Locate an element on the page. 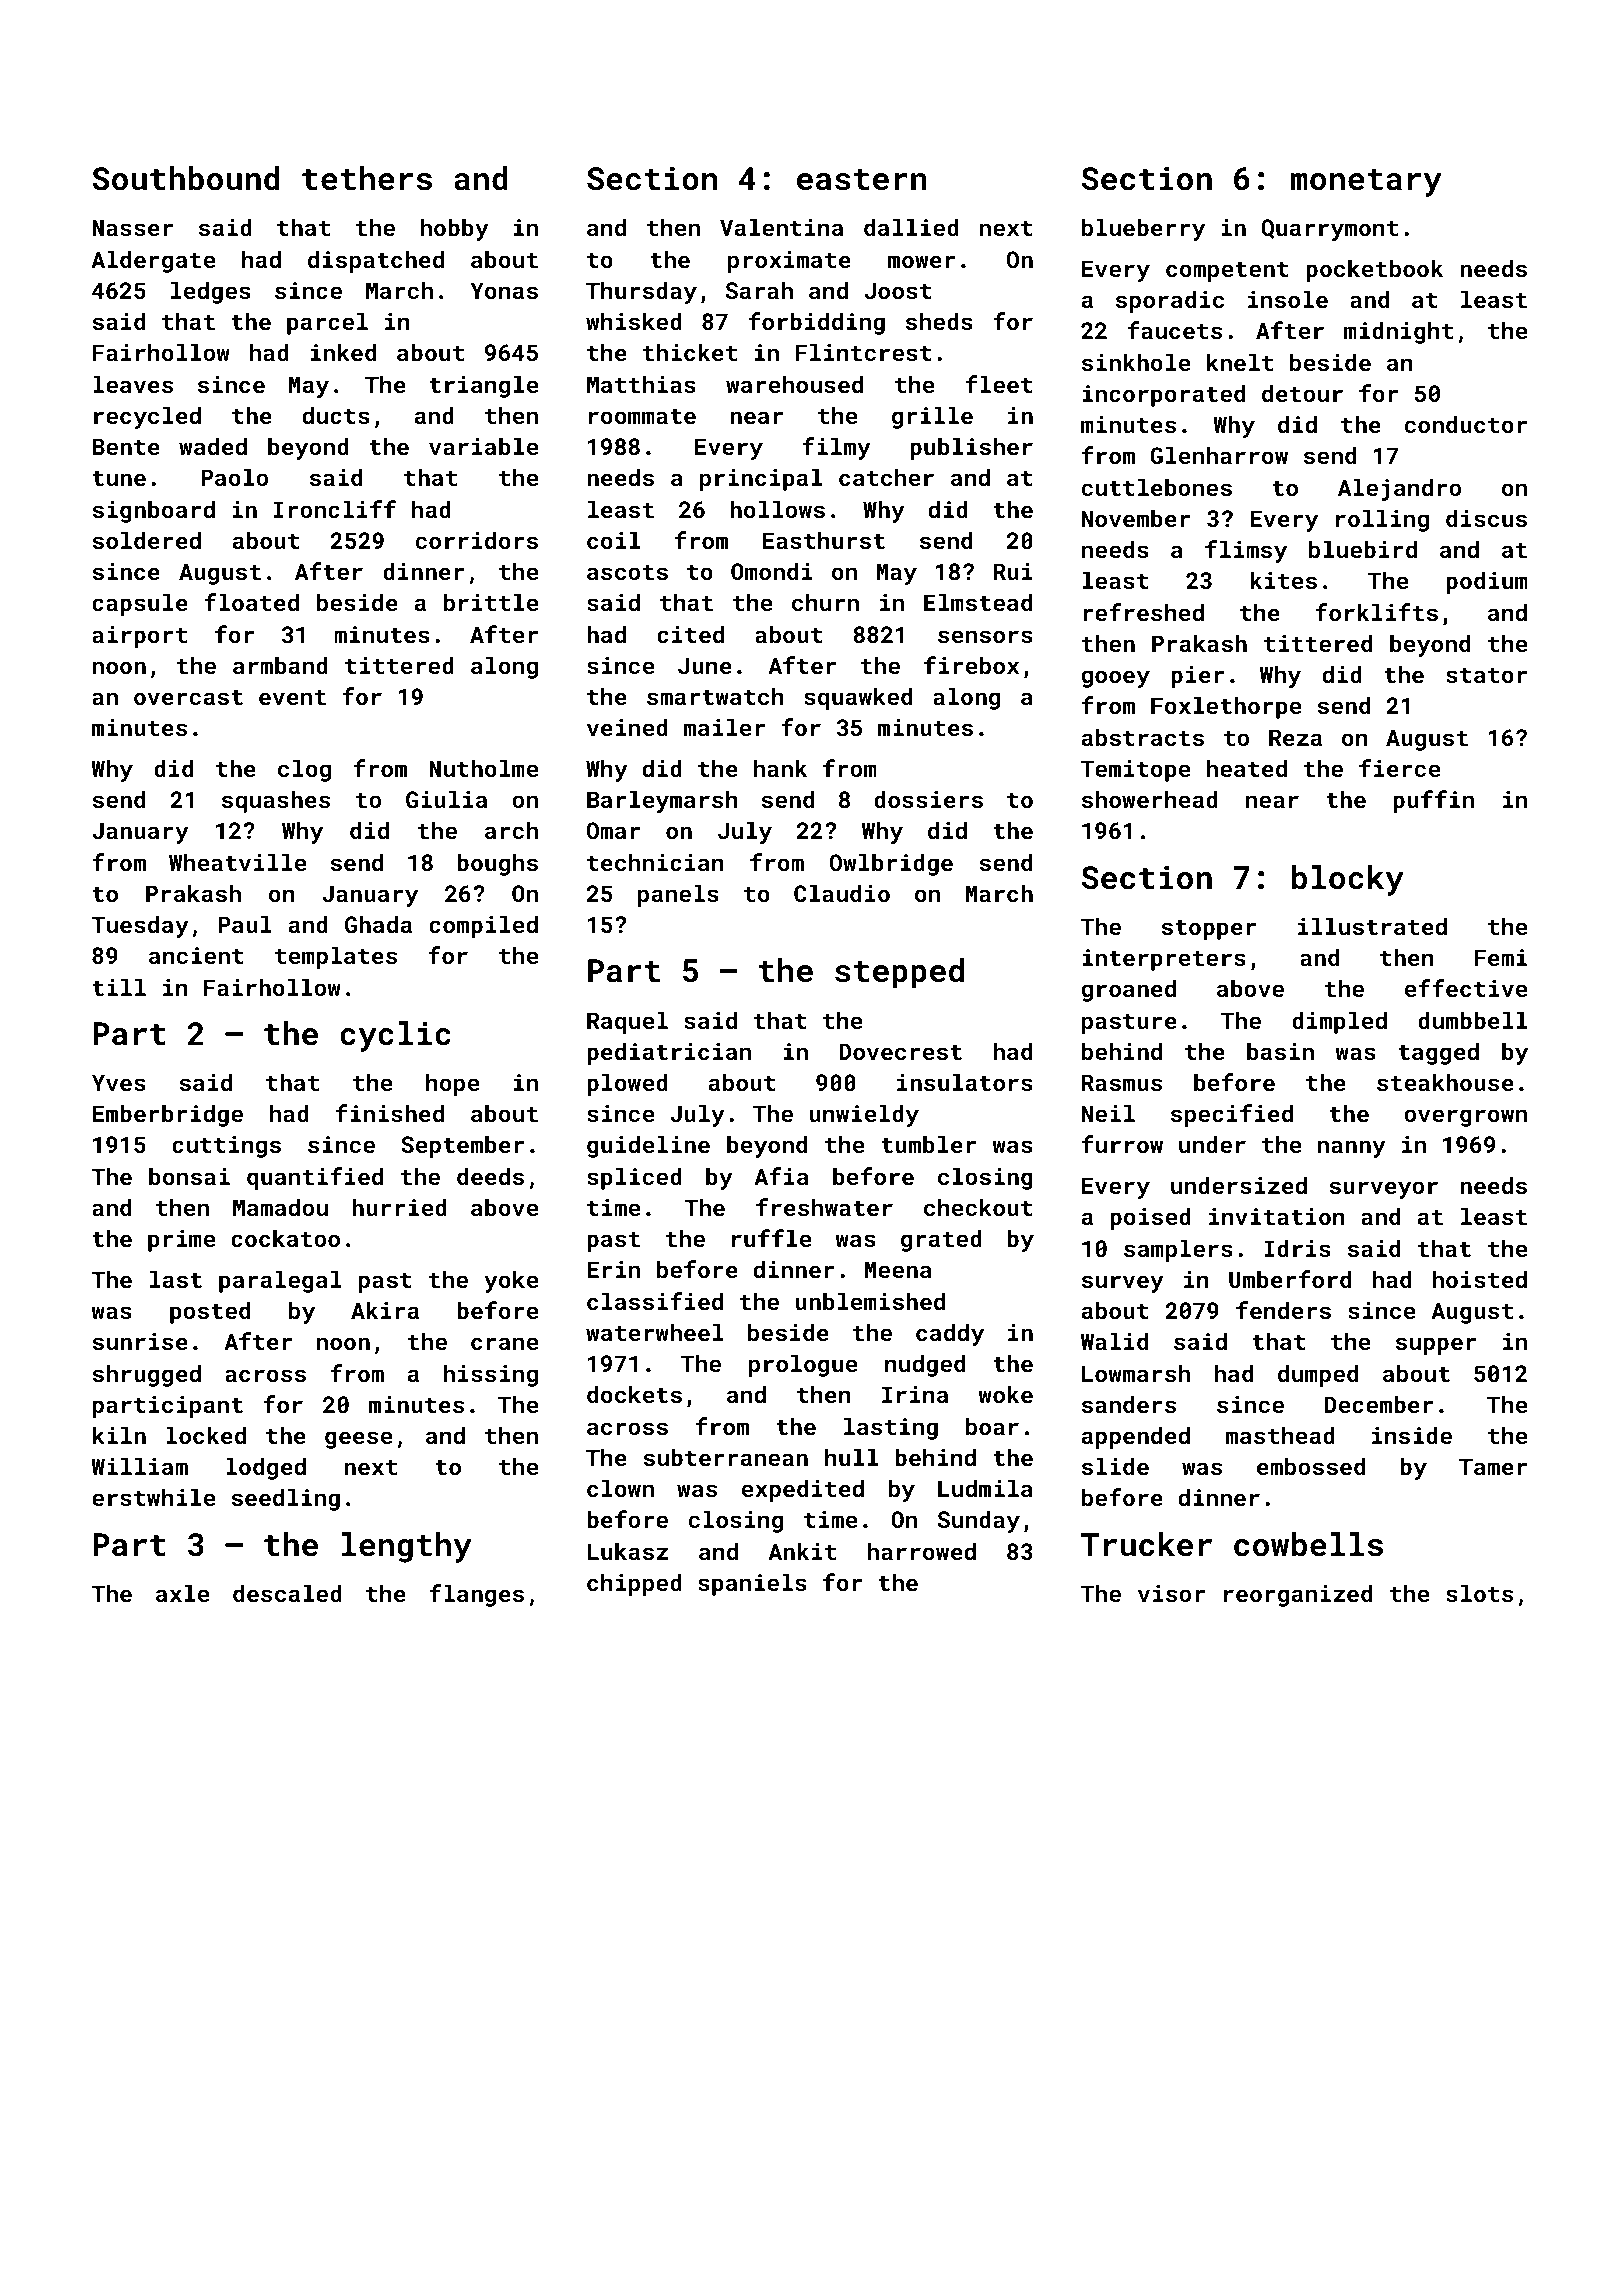 This page has width=1620, height=2292. Meena is located at coordinates (898, 1269).
